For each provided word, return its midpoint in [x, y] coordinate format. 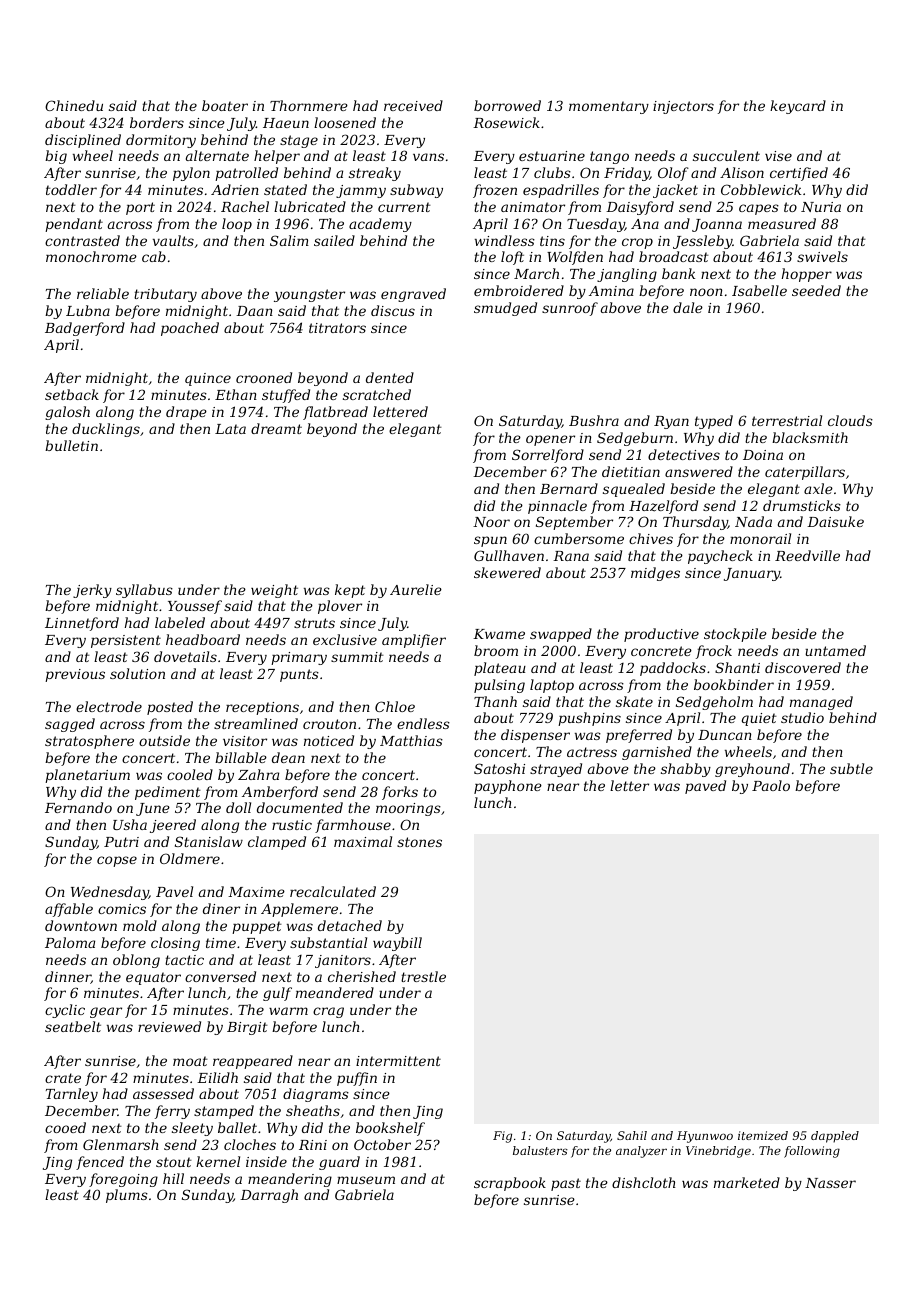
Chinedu [74, 105]
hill [173, 1178]
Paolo [771, 785]
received [413, 105]
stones [419, 842]
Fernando [78, 807]
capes [759, 209]
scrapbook [510, 1184]
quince [208, 379]
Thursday [695, 523]
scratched [377, 394]
